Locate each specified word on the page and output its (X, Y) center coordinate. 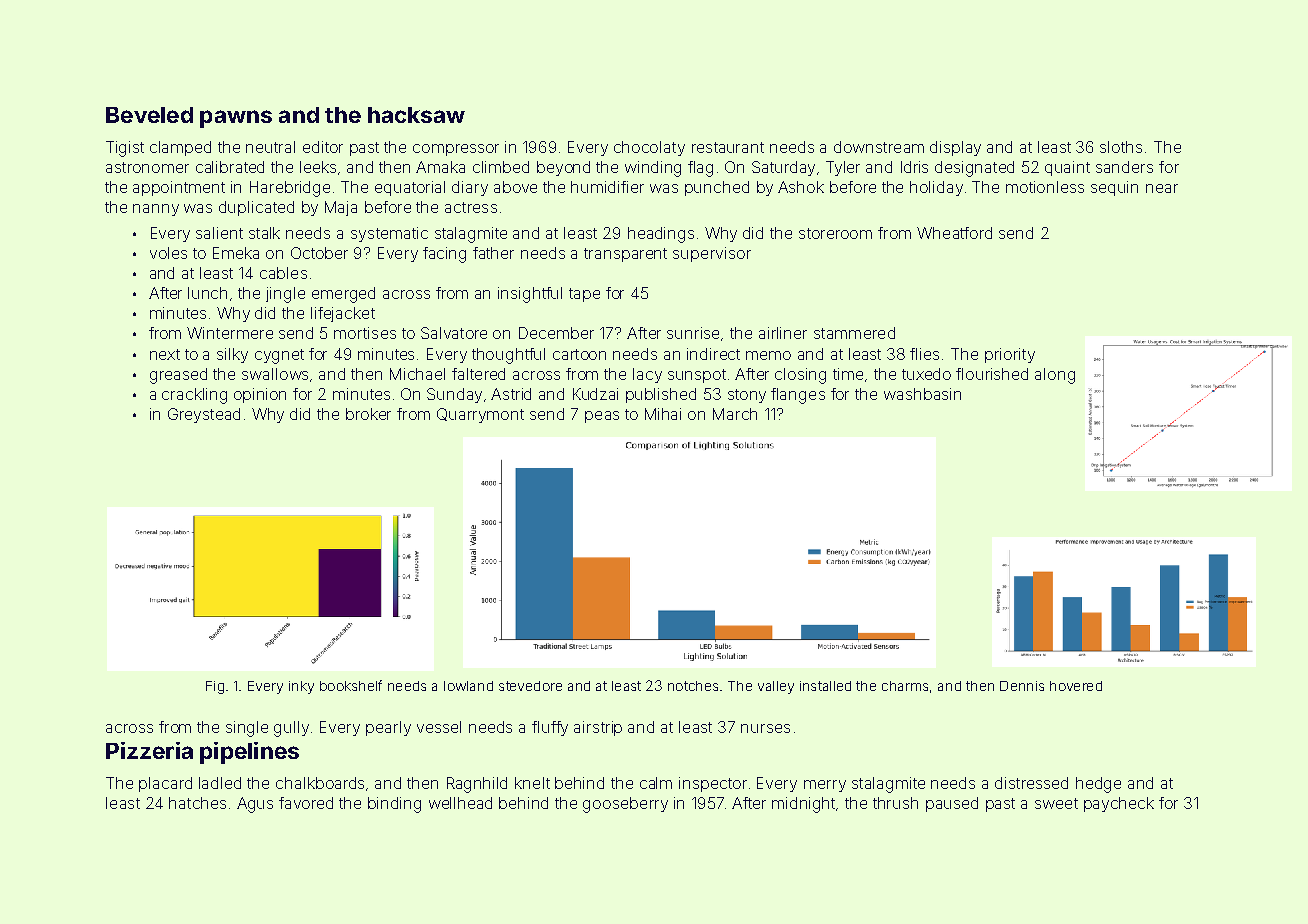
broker (368, 414)
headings (661, 235)
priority (1010, 355)
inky (301, 687)
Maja (341, 208)
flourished (992, 374)
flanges (798, 396)
